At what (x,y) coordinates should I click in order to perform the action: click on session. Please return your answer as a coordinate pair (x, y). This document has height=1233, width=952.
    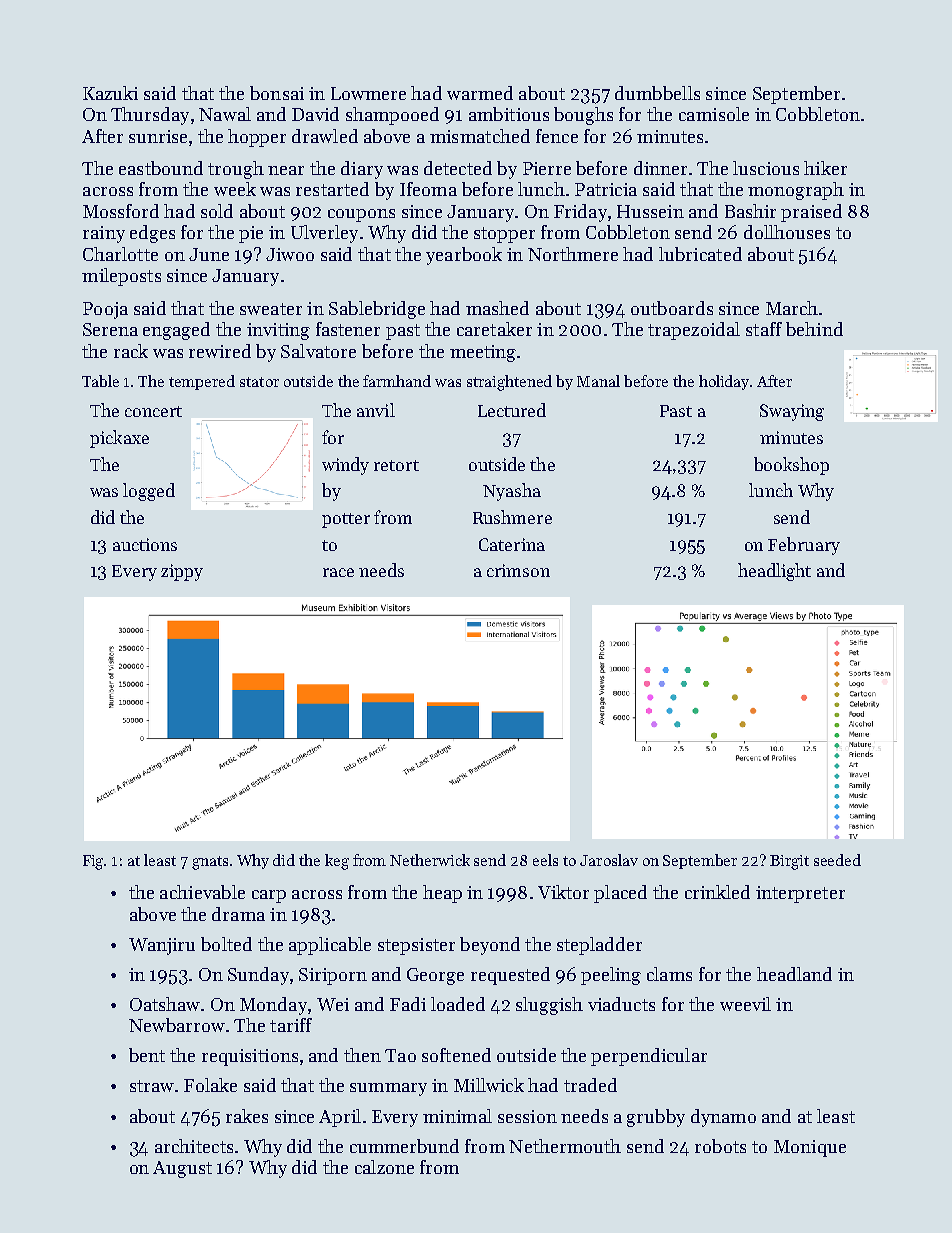
    Looking at the image, I should click on (527, 1116).
